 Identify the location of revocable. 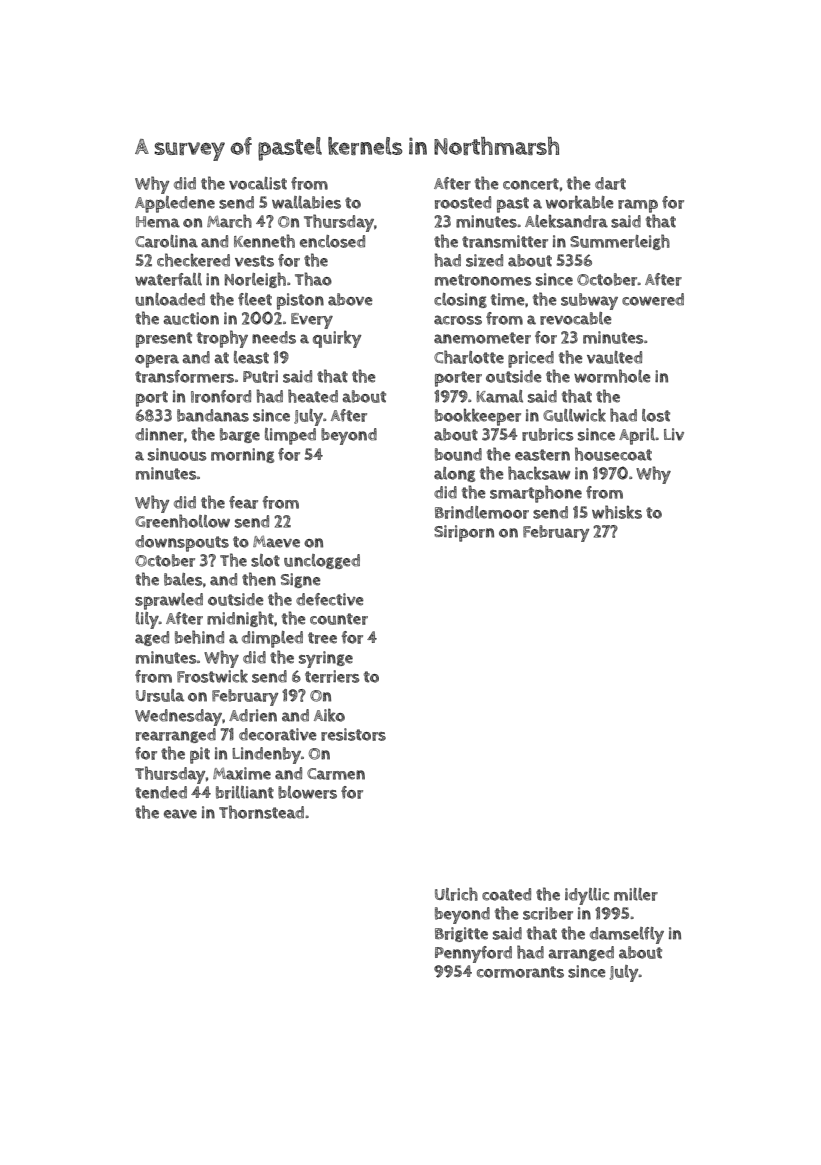
(576, 318).
